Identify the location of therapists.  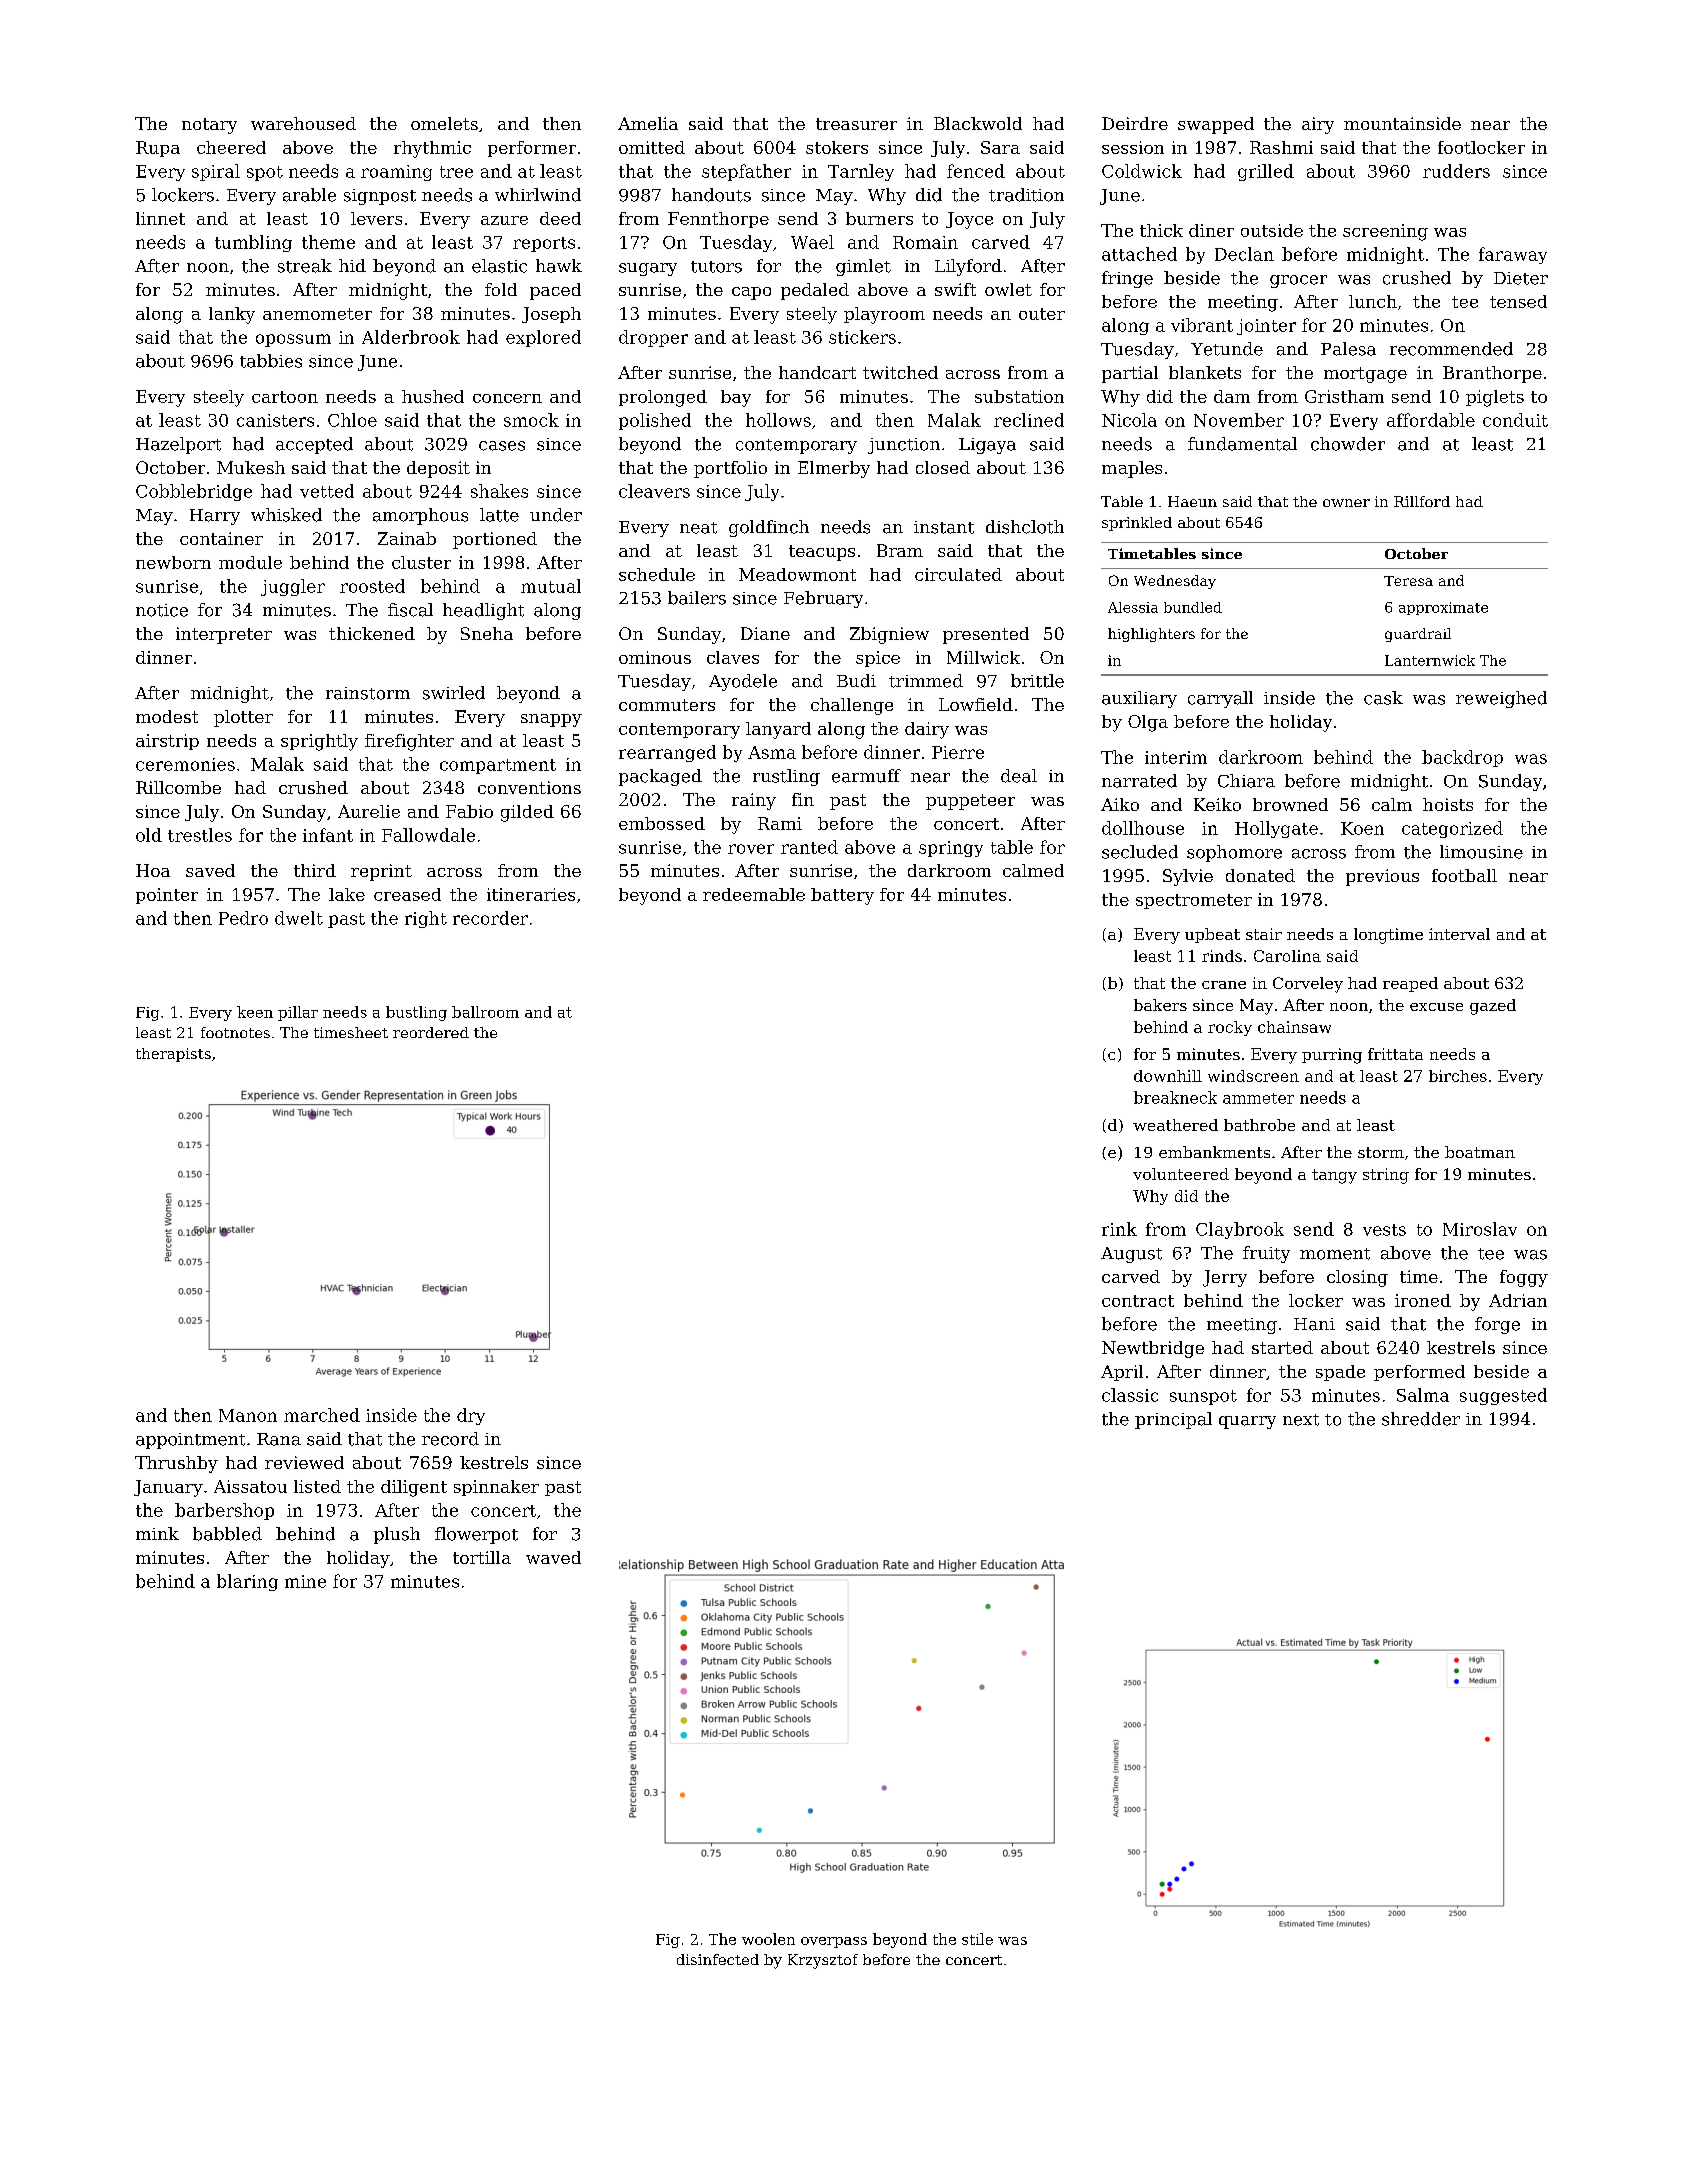
(173, 1055).
